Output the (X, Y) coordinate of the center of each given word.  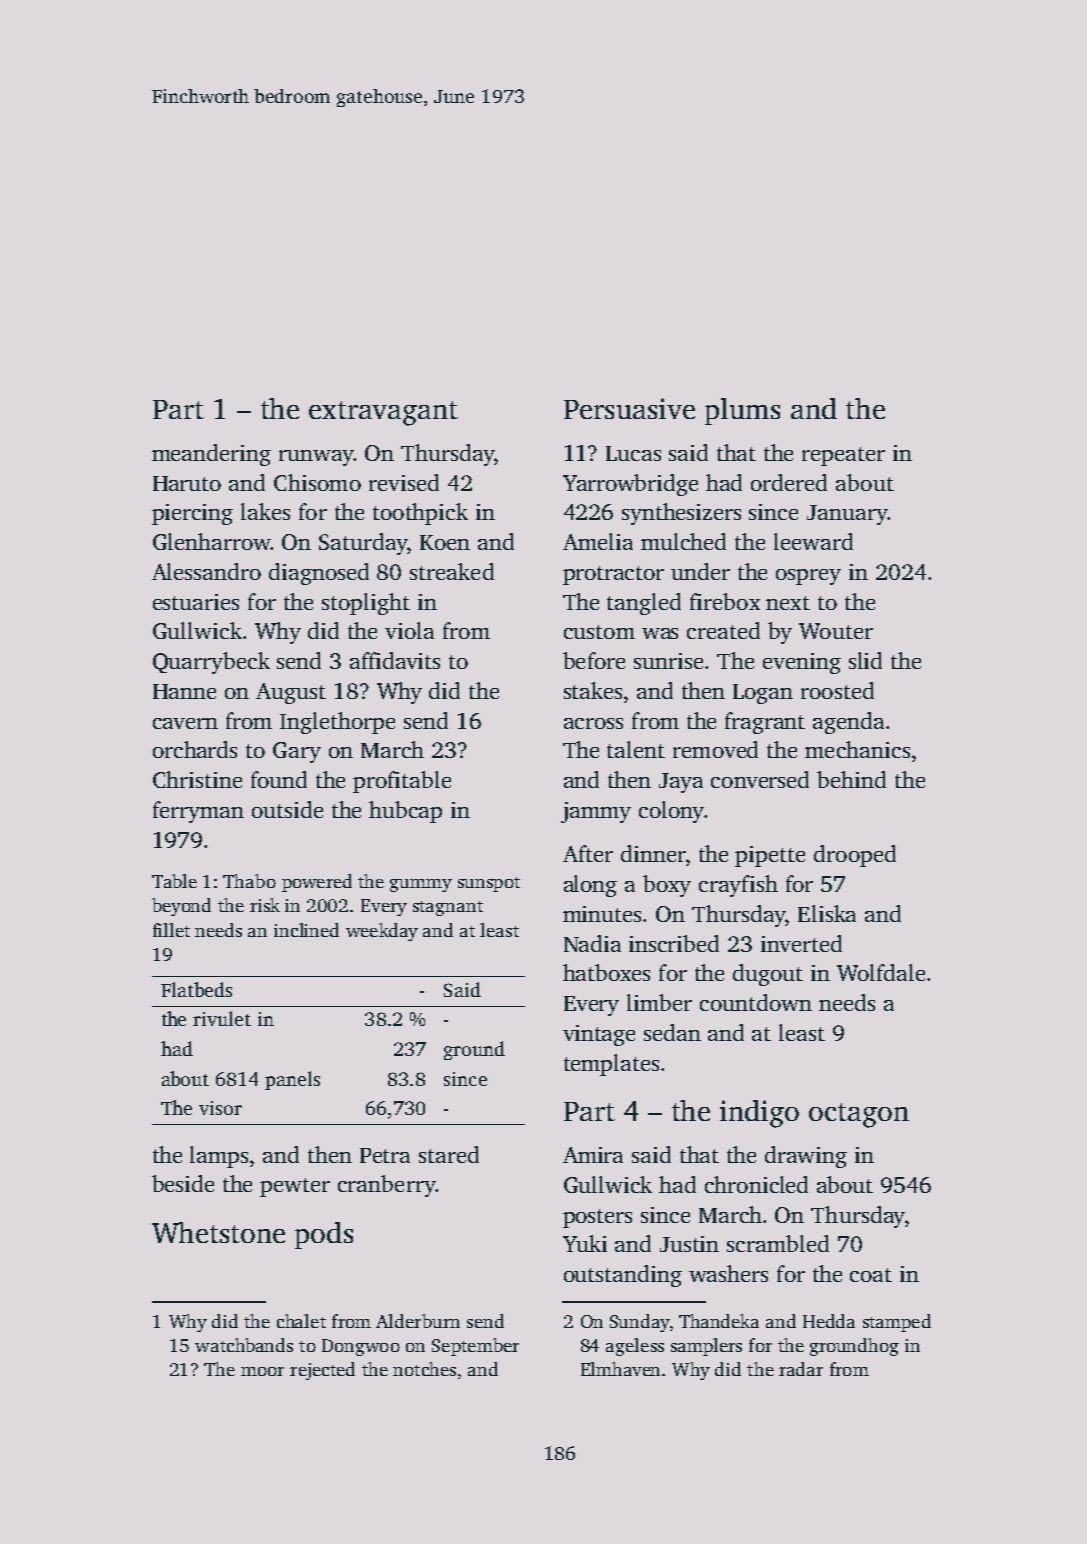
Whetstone (218, 1232)
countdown (756, 1002)
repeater (843, 456)
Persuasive (629, 408)
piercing (192, 514)
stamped (897, 1323)
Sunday (640, 1323)
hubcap (405, 812)
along (590, 886)
